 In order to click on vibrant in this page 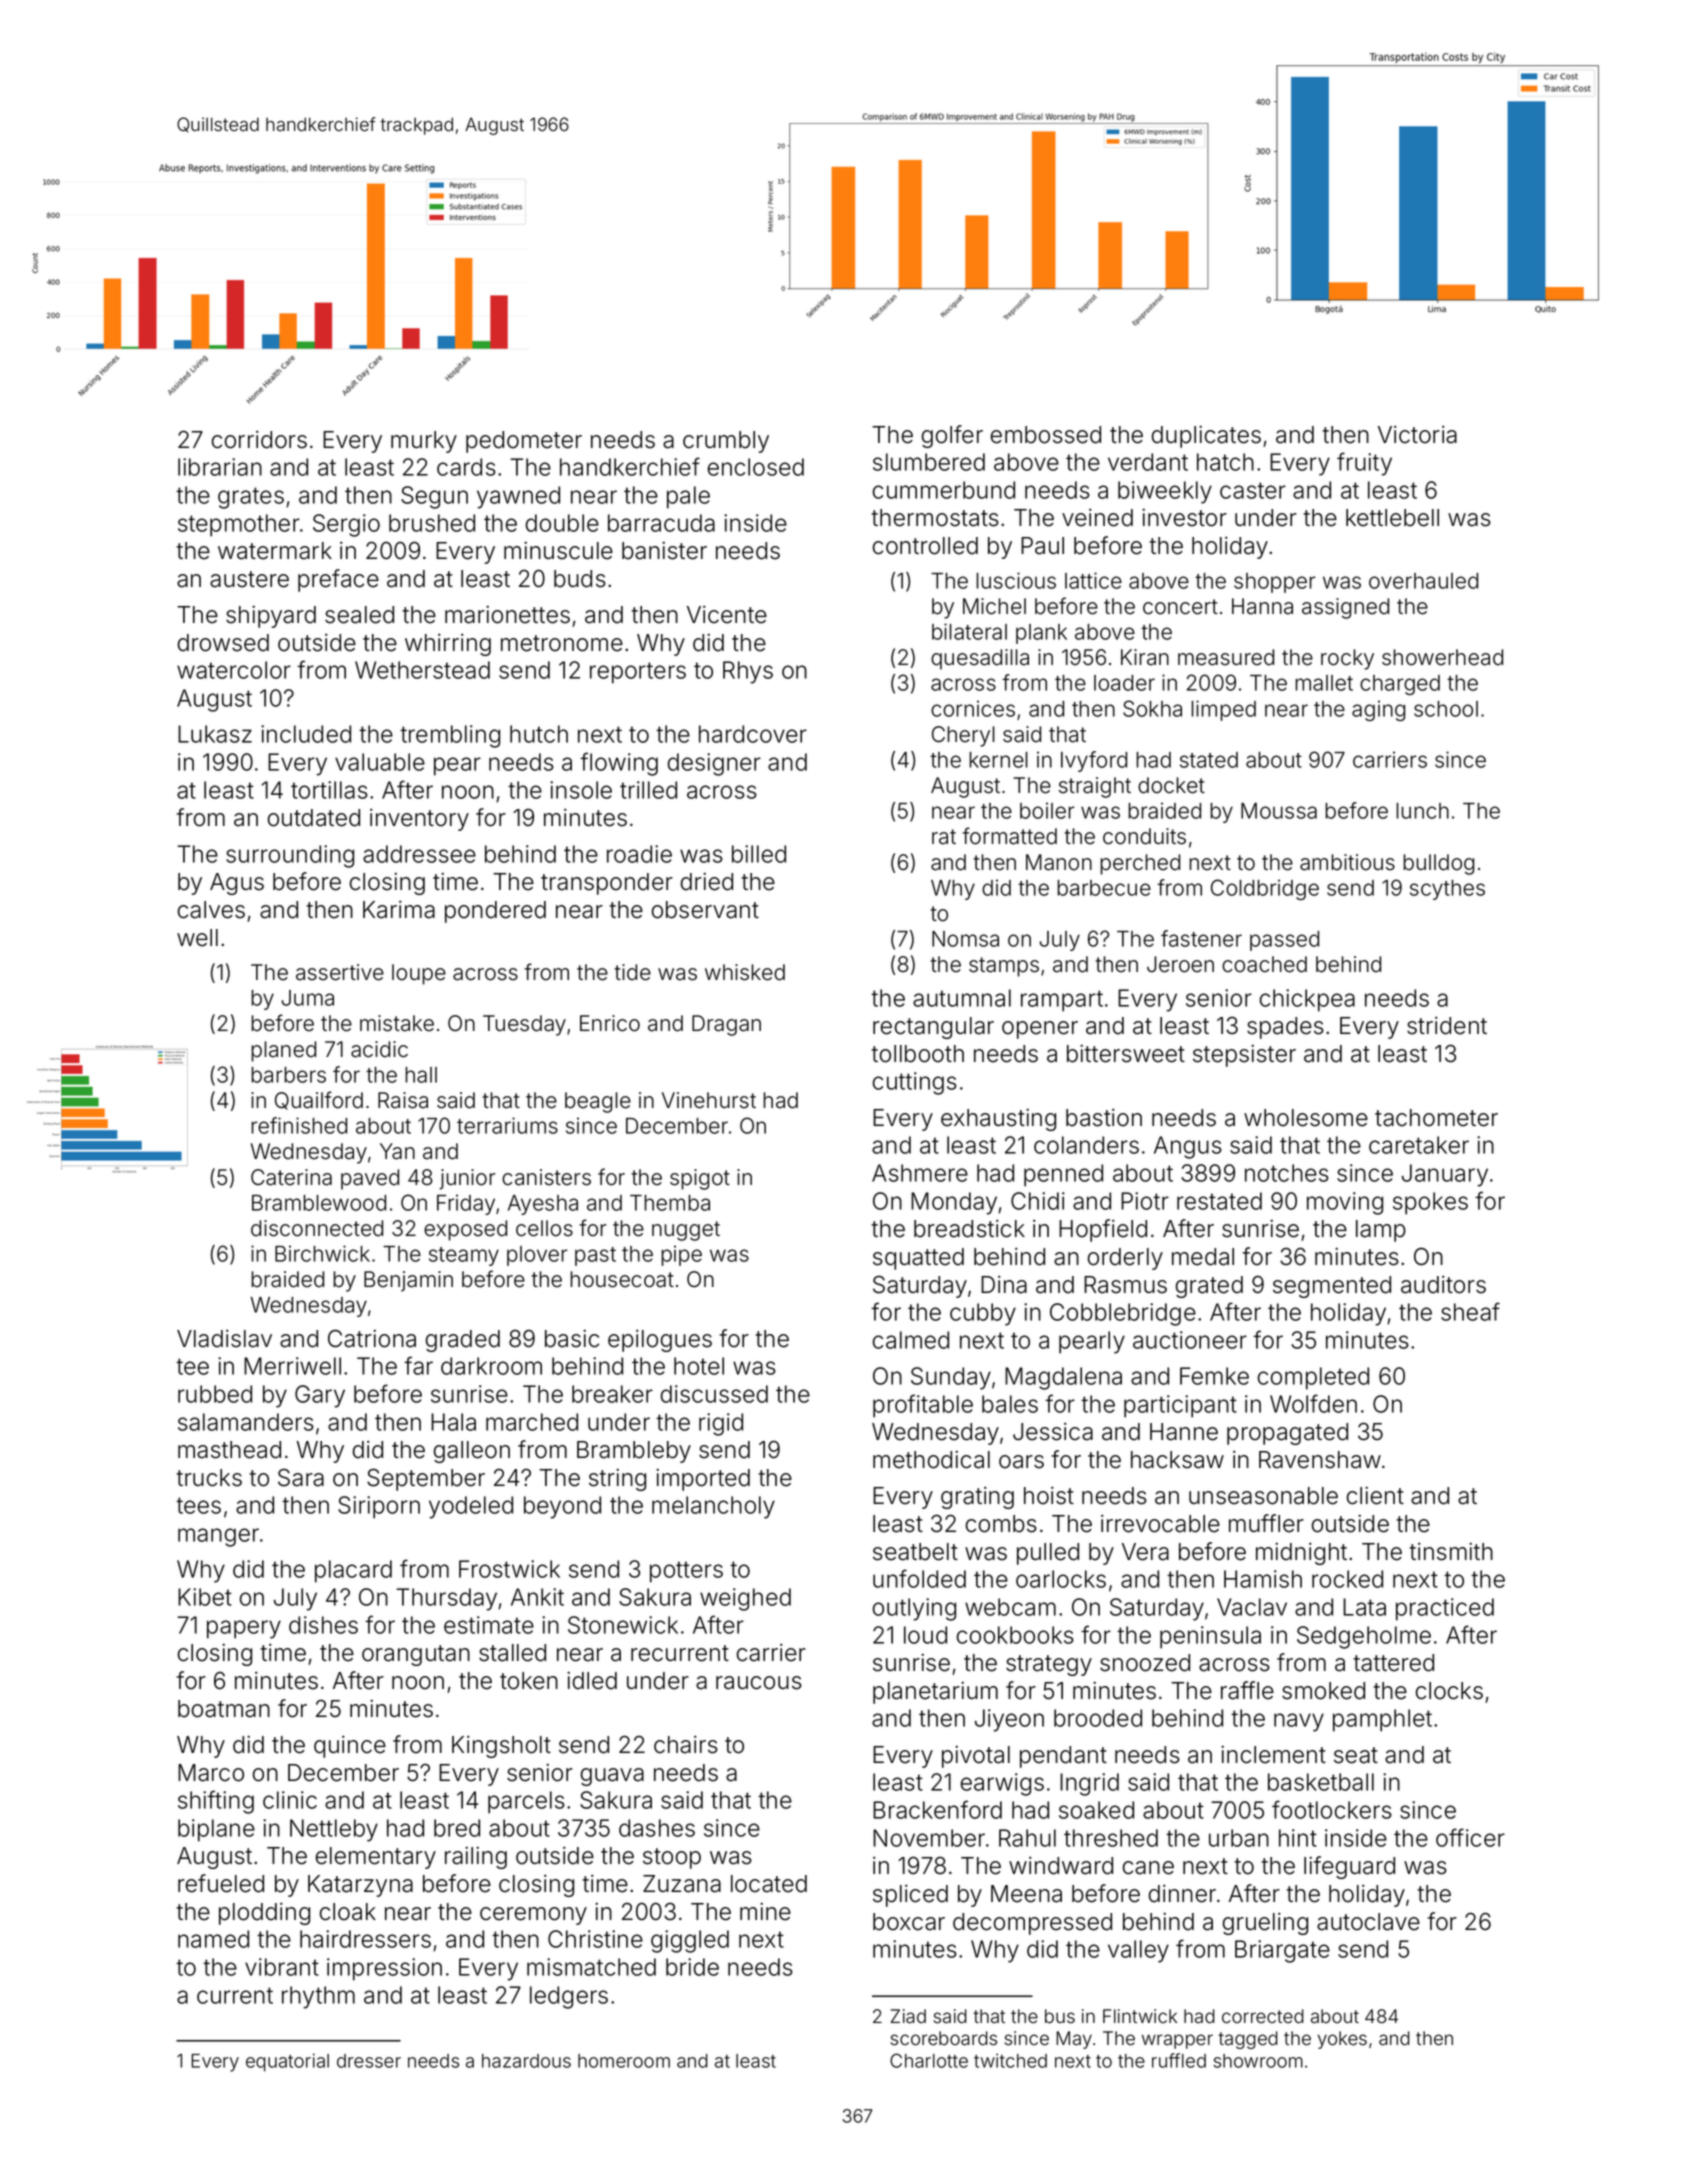, I will do `click(282, 1967)`.
